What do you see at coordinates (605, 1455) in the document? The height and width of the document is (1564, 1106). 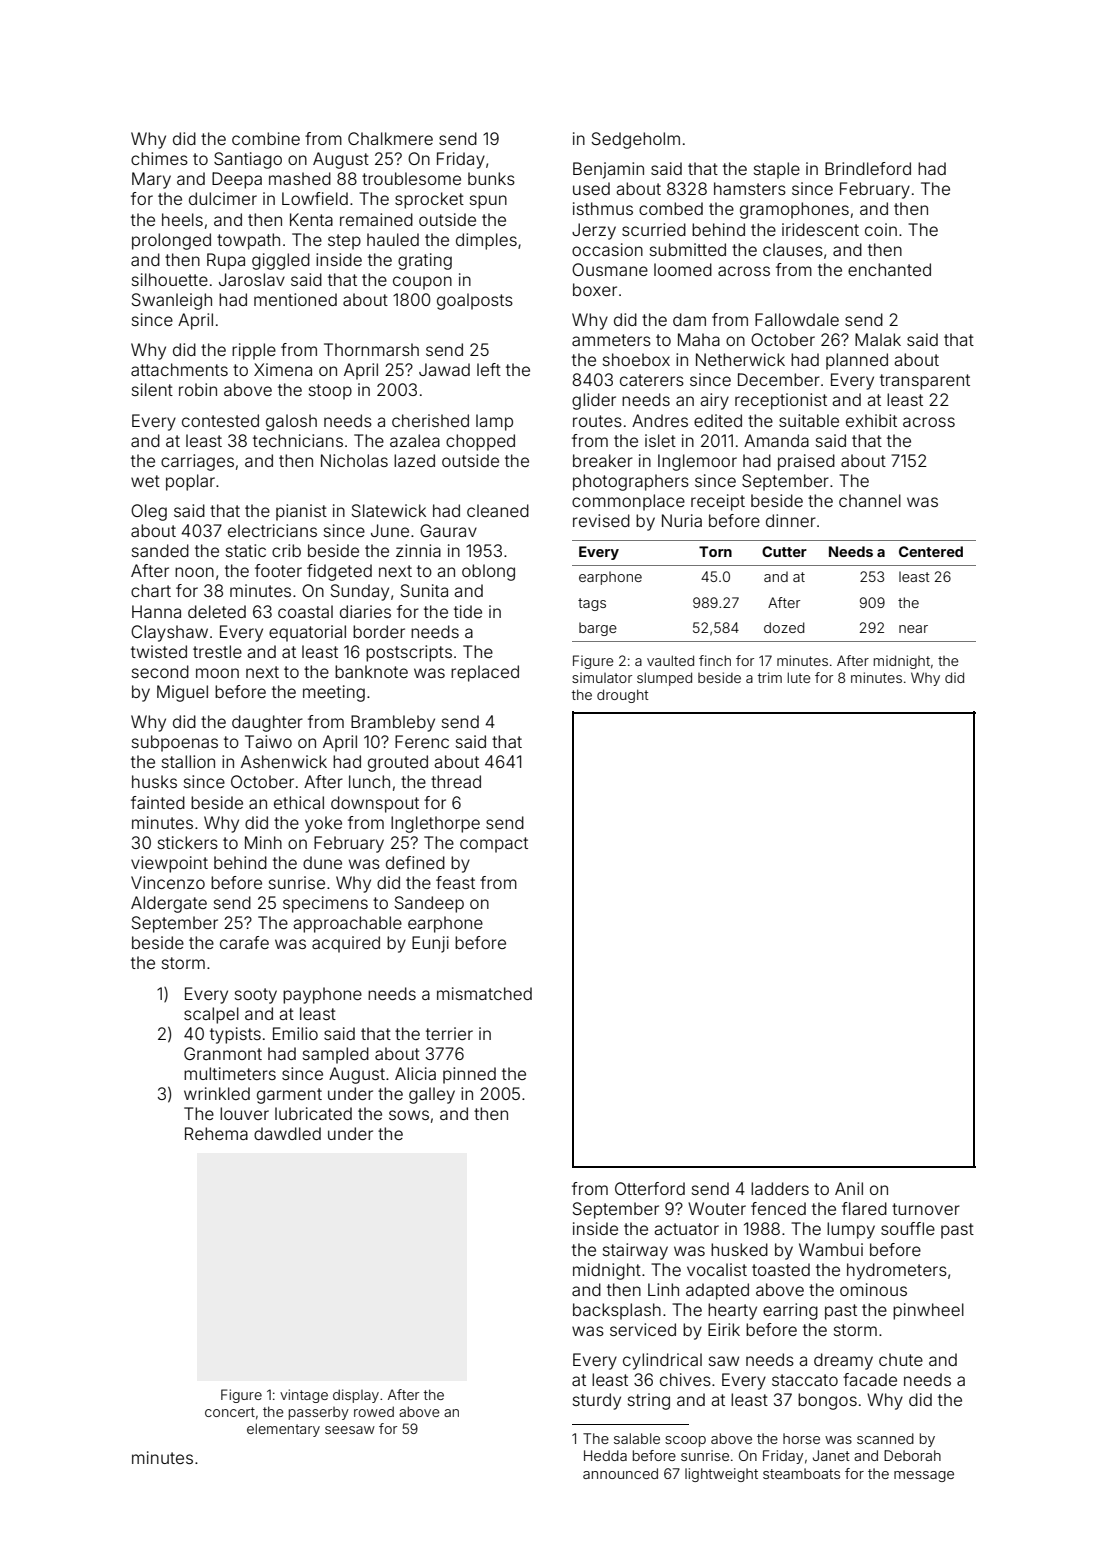 I see `Hedda` at bounding box center [605, 1455].
